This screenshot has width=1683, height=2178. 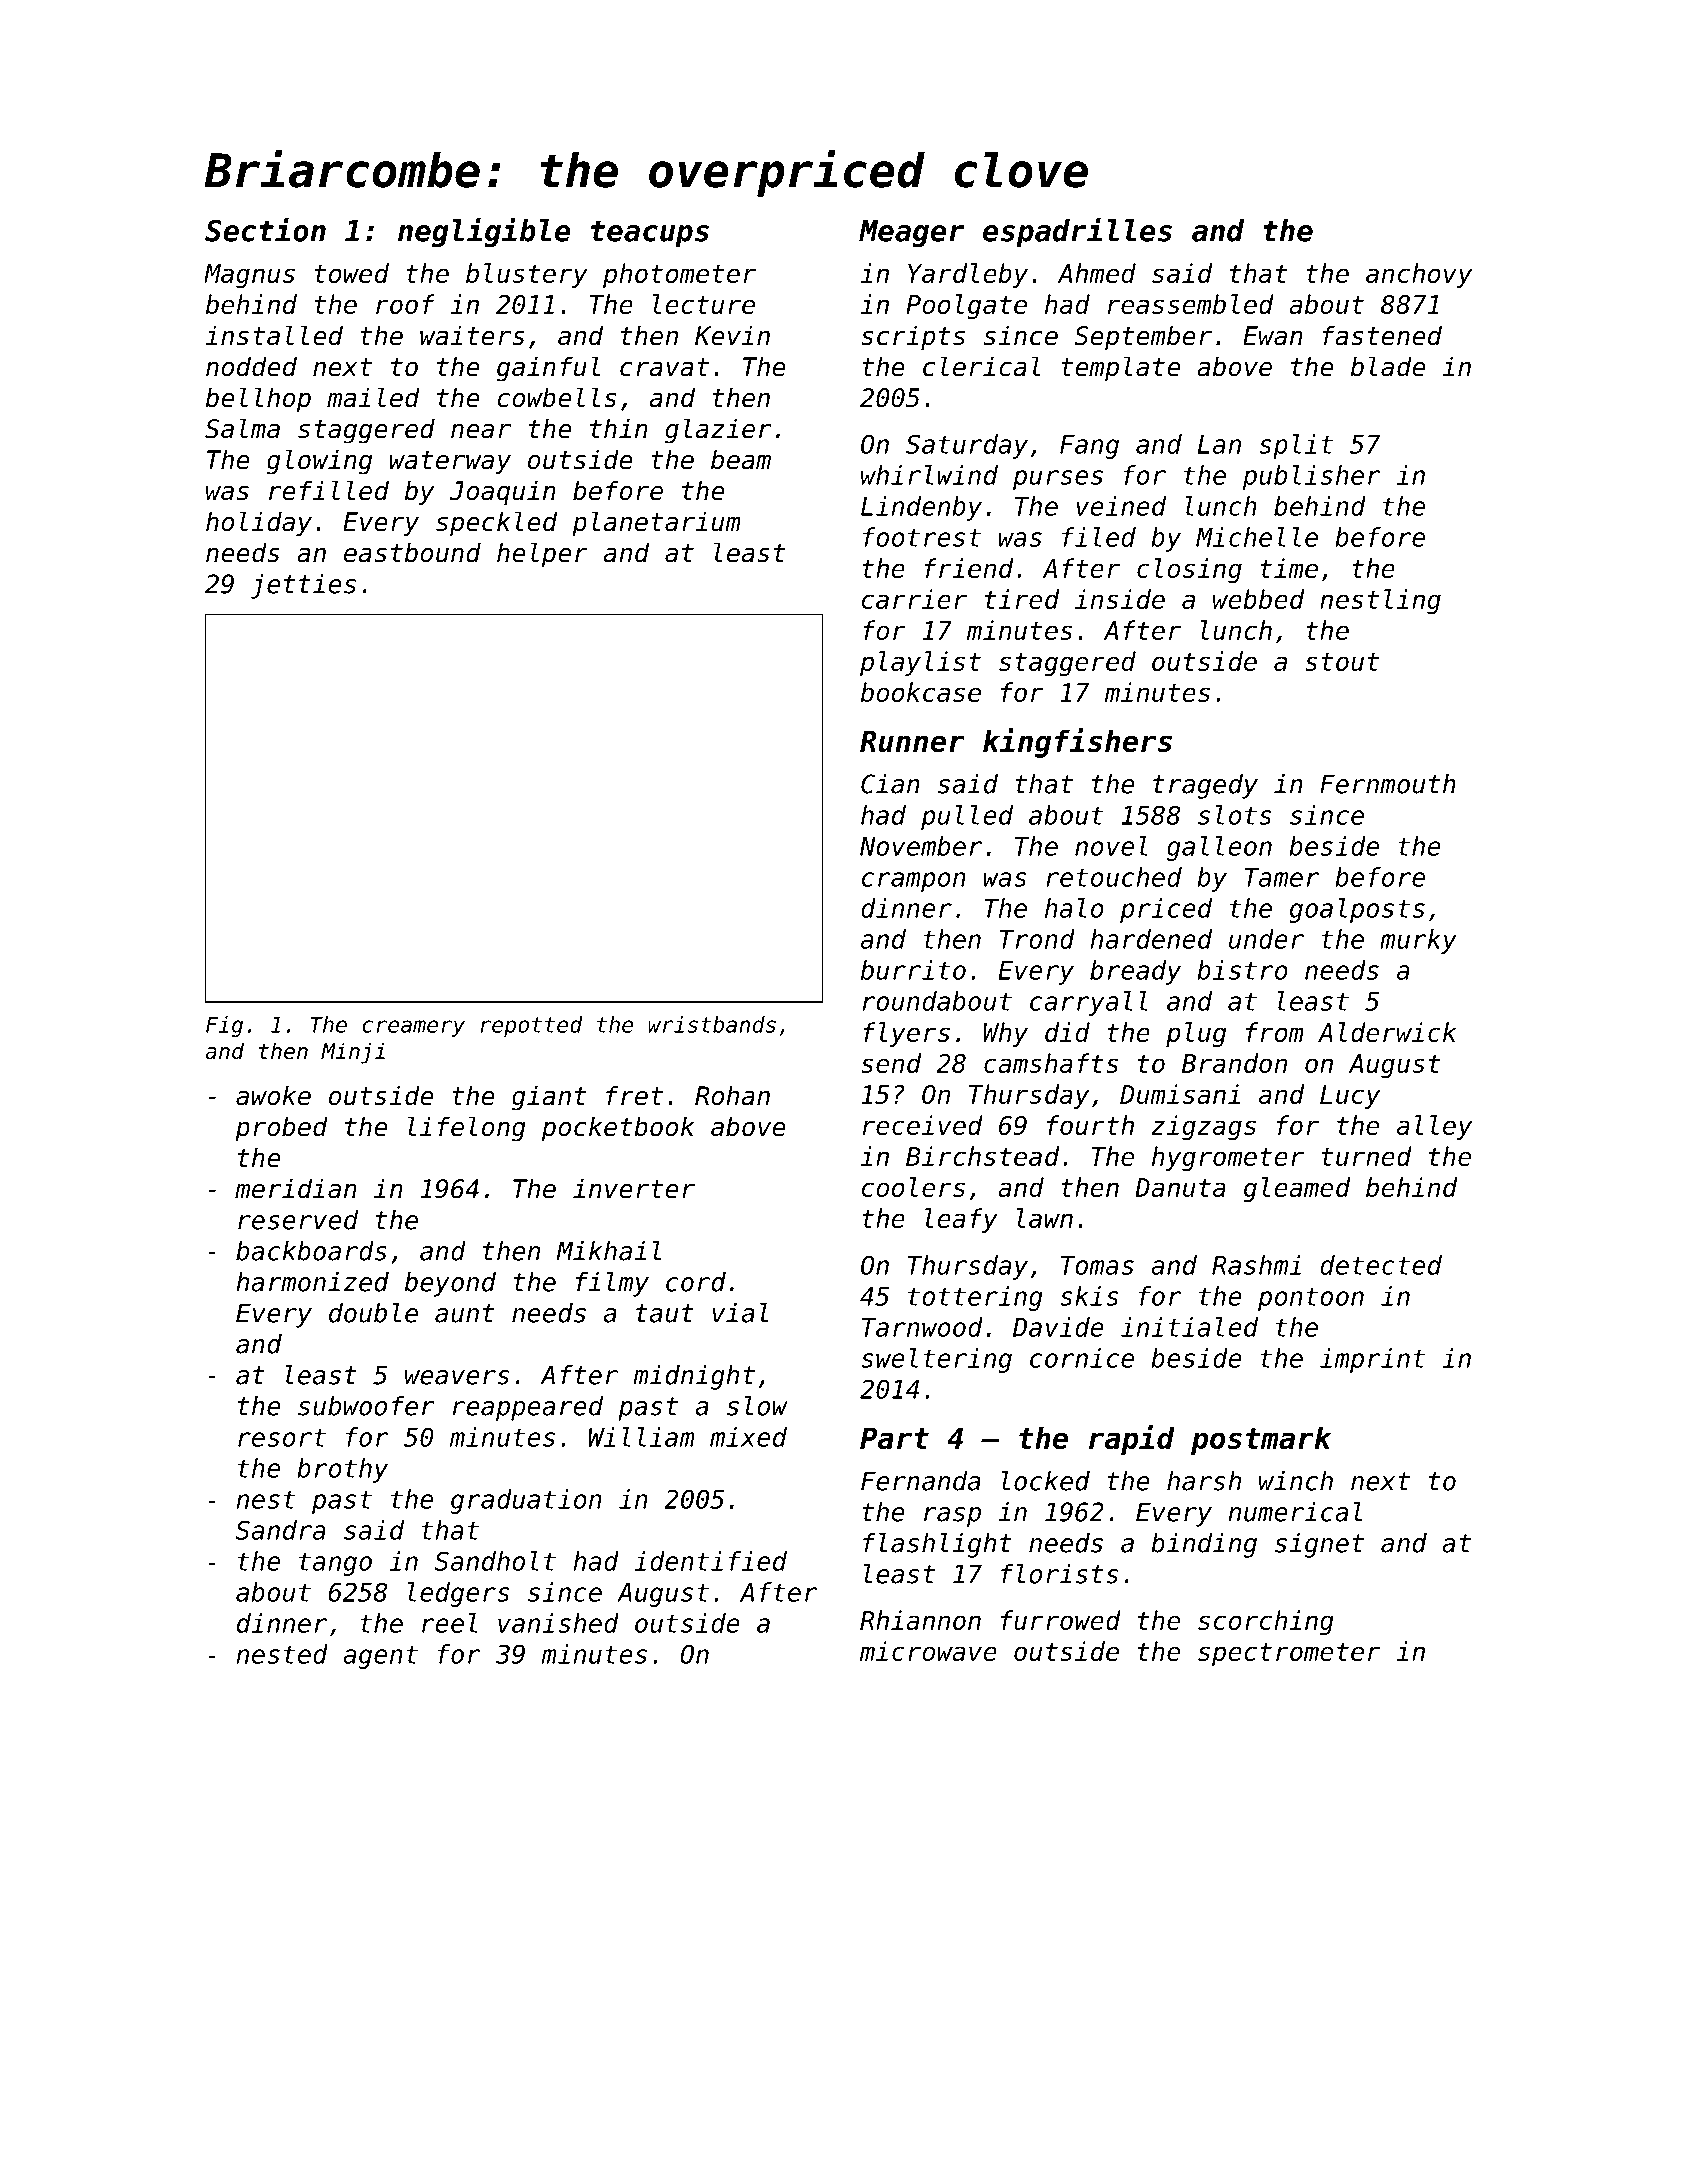 What do you see at coordinates (1120, 599) in the screenshot?
I see `inside` at bounding box center [1120, 599].
